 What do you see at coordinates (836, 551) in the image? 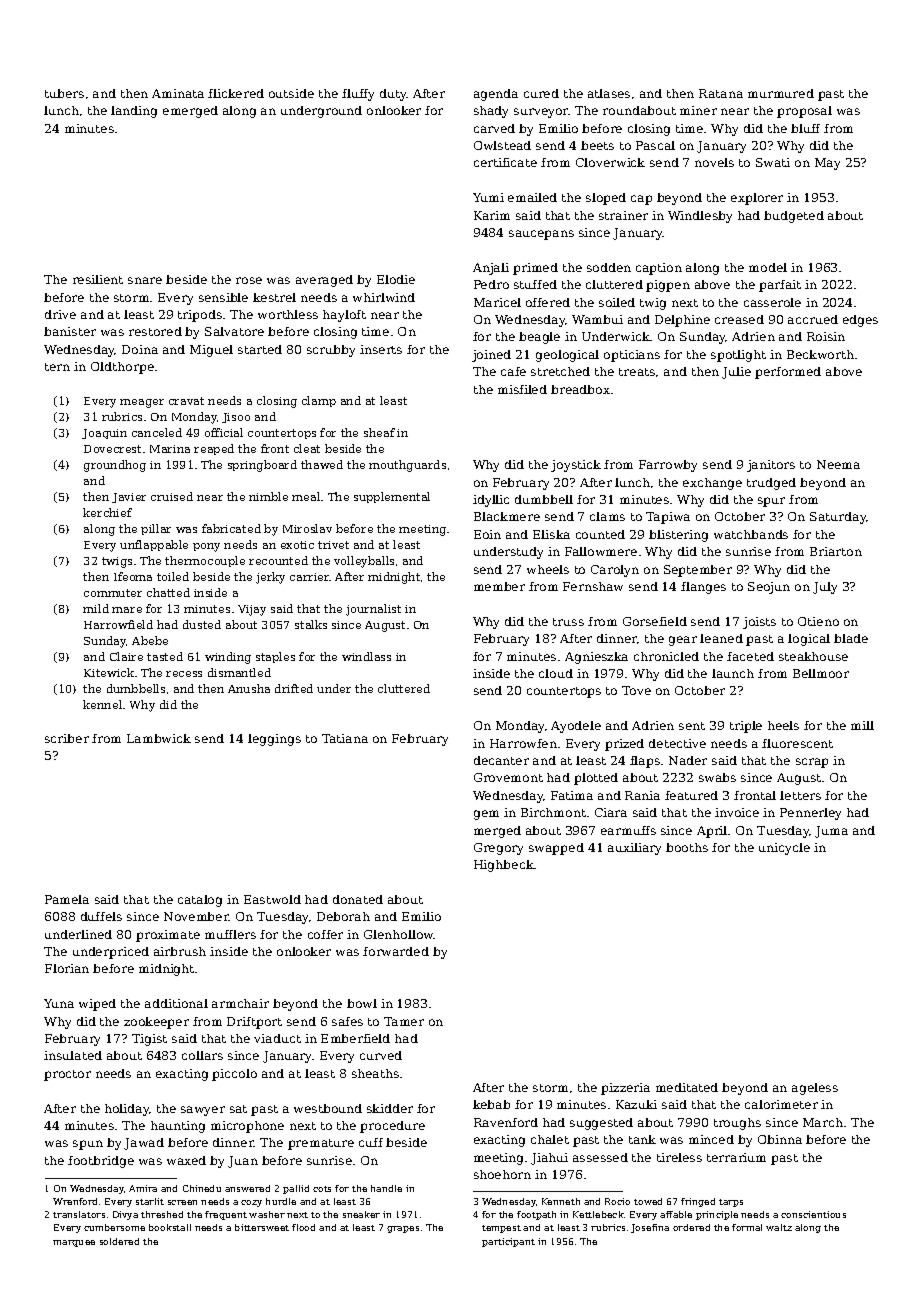
I see `Briarton` at bounding box center [836, 551].
